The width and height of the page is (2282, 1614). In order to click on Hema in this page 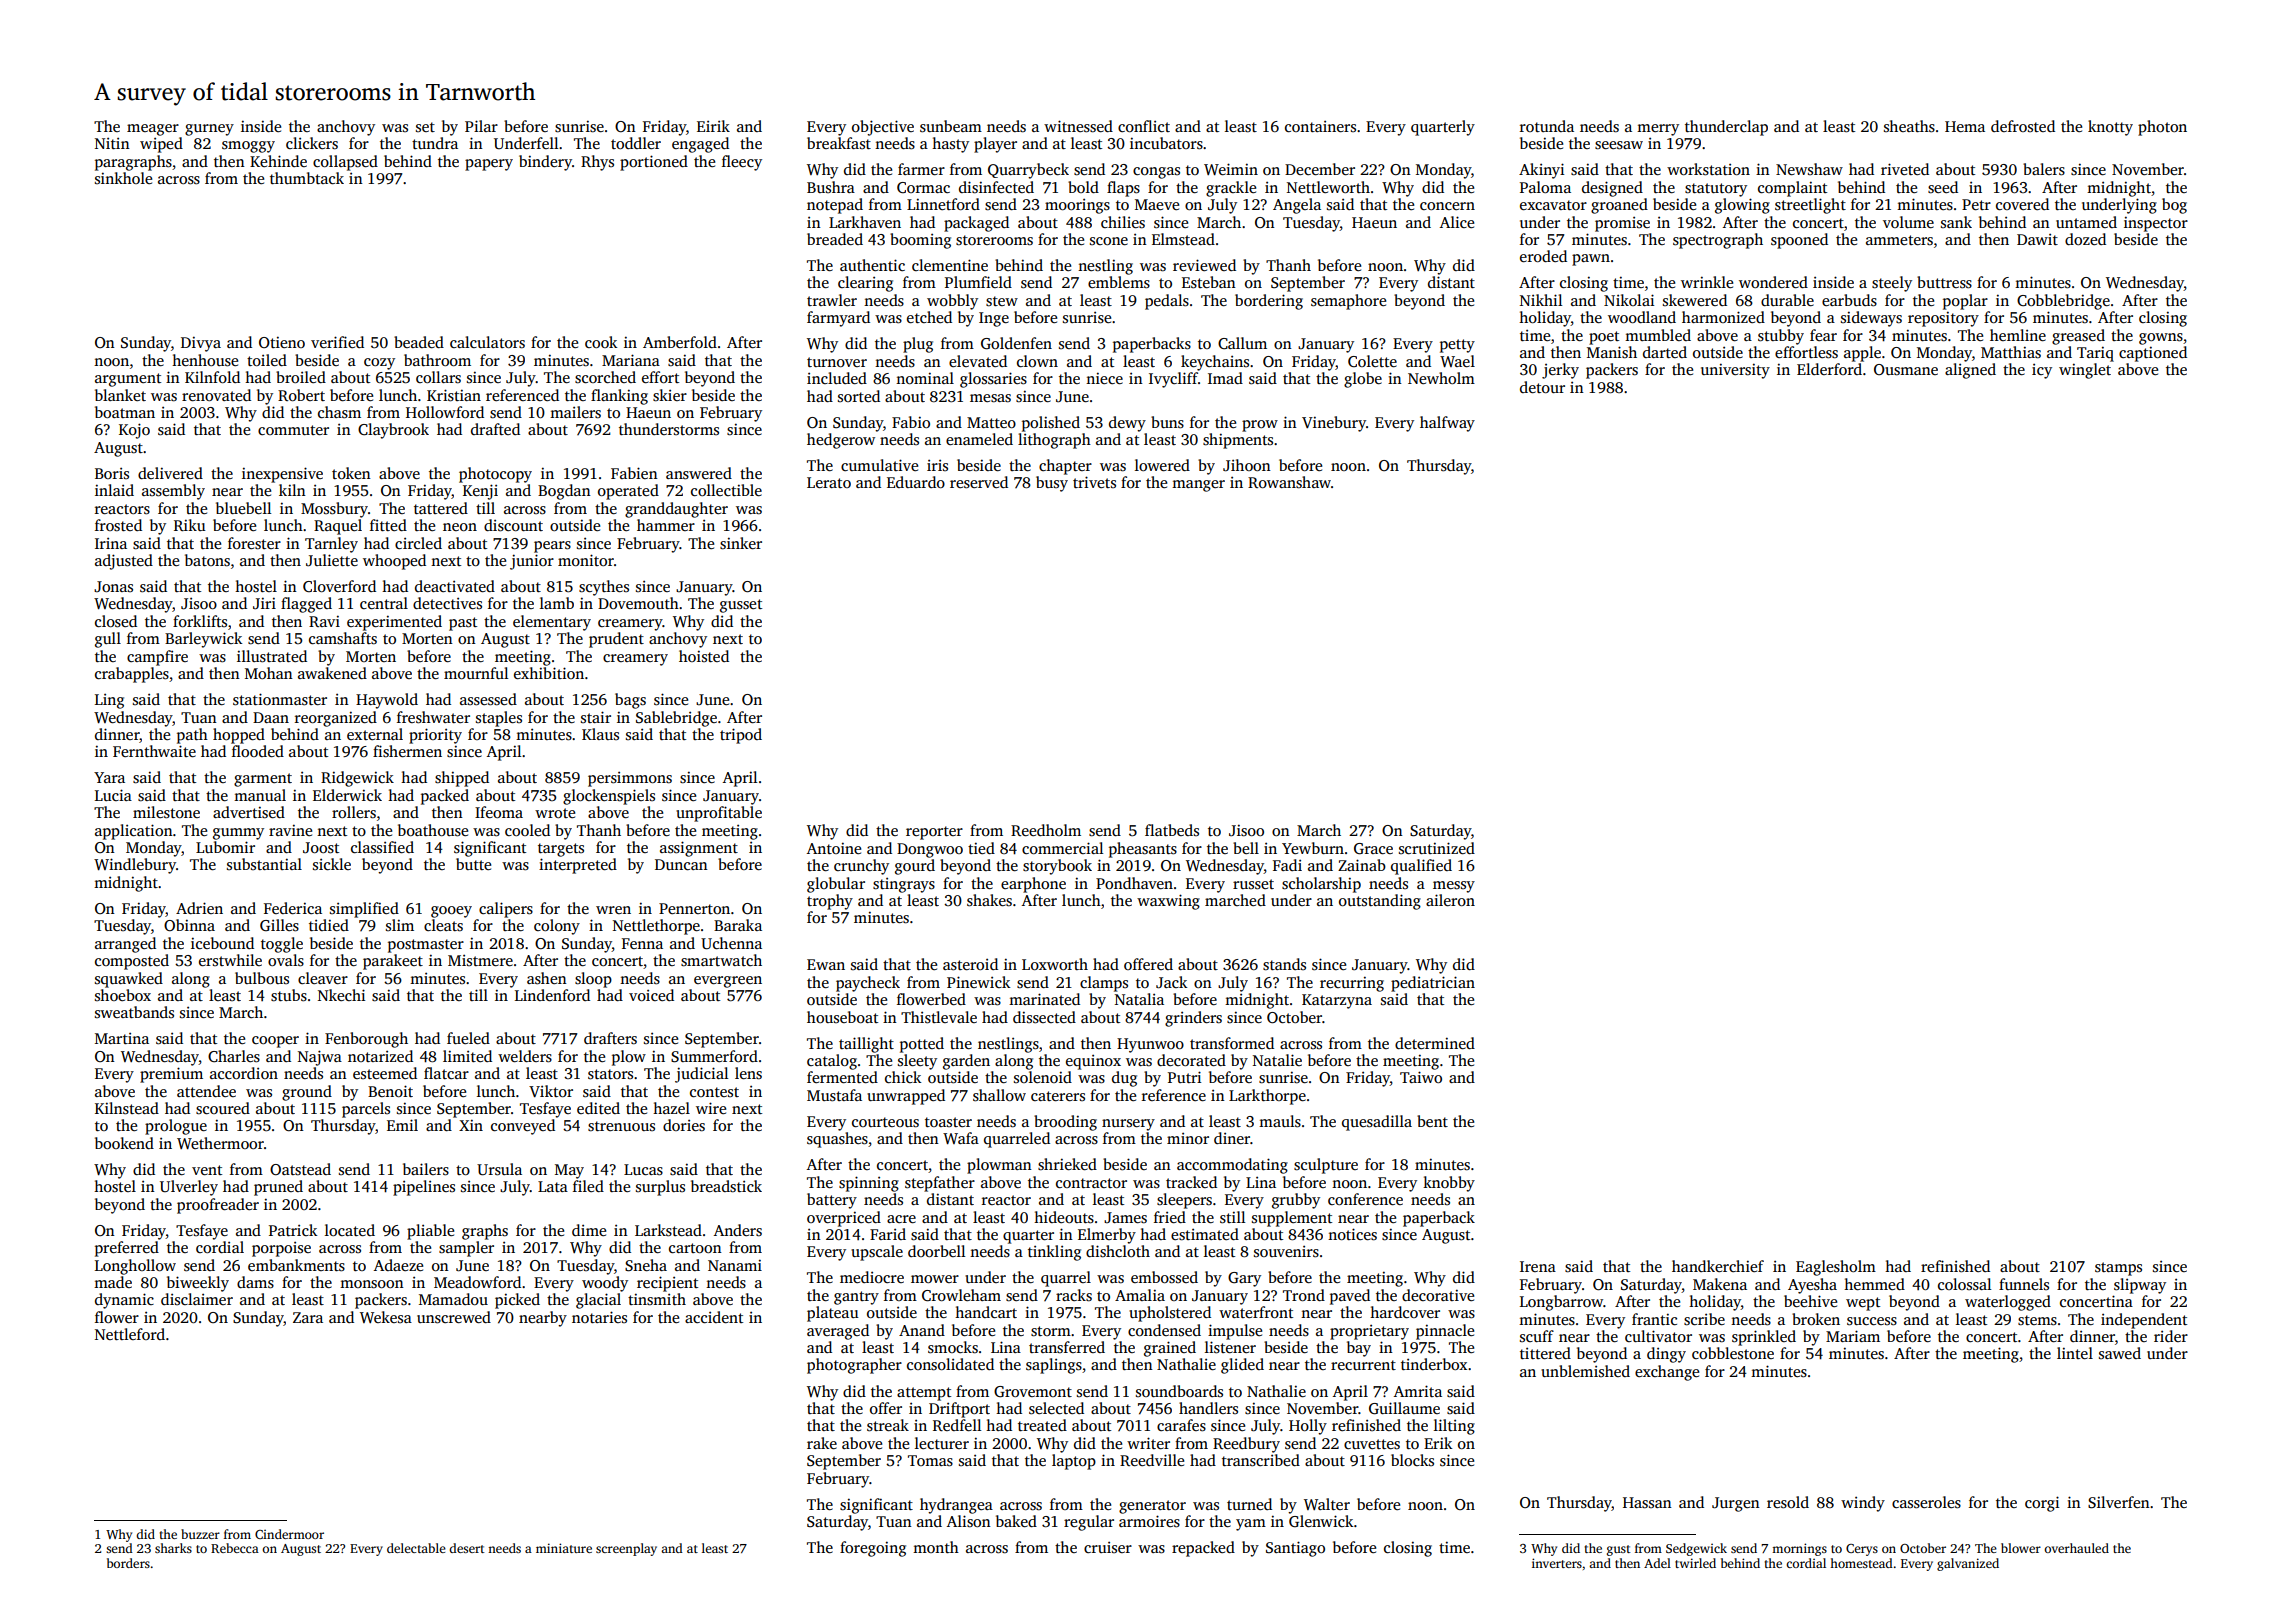, I will do `click(1965, 126)`.
